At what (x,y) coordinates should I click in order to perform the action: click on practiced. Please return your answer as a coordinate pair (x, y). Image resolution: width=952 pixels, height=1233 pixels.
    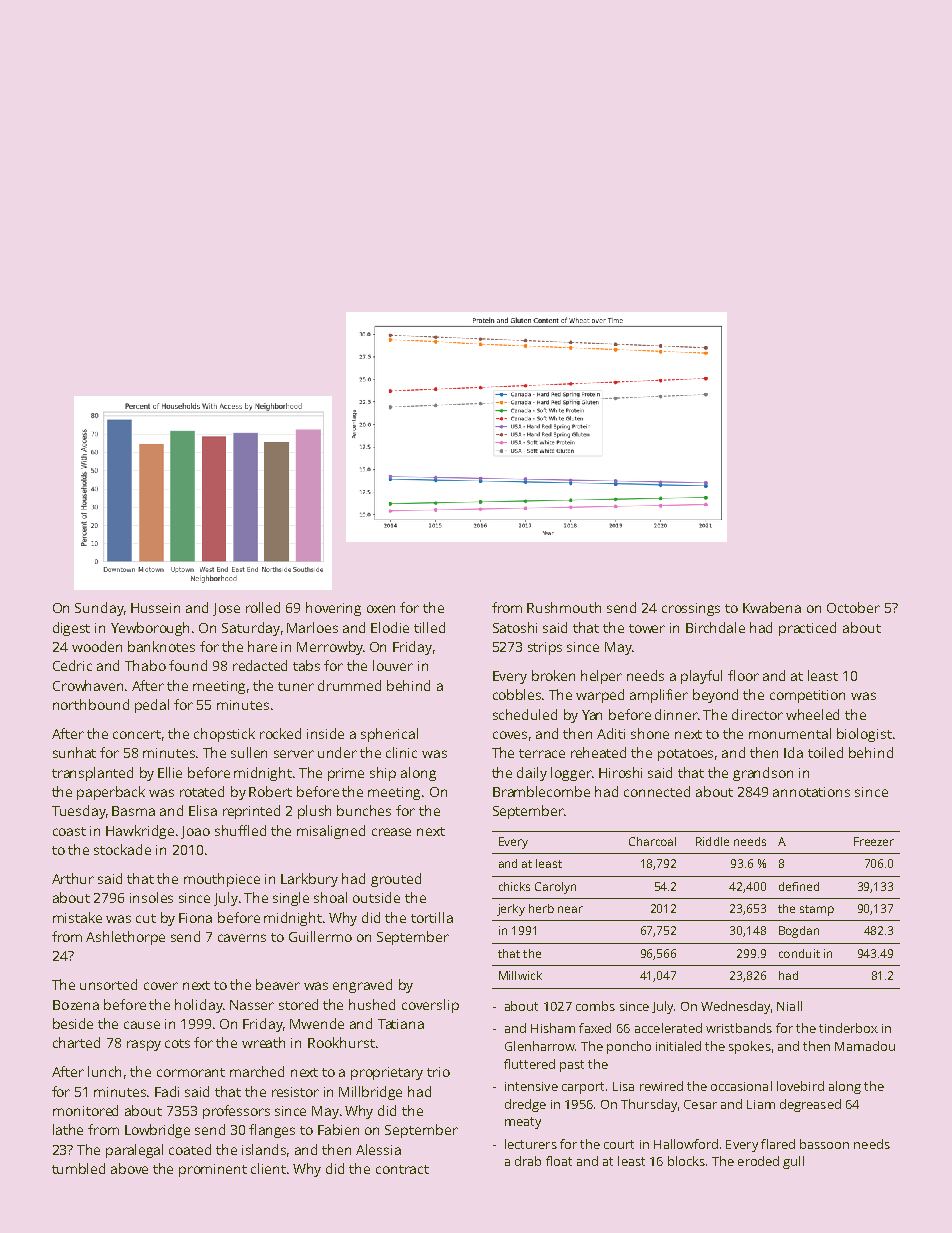
    Looking at the image, I should click on (807, 629).
